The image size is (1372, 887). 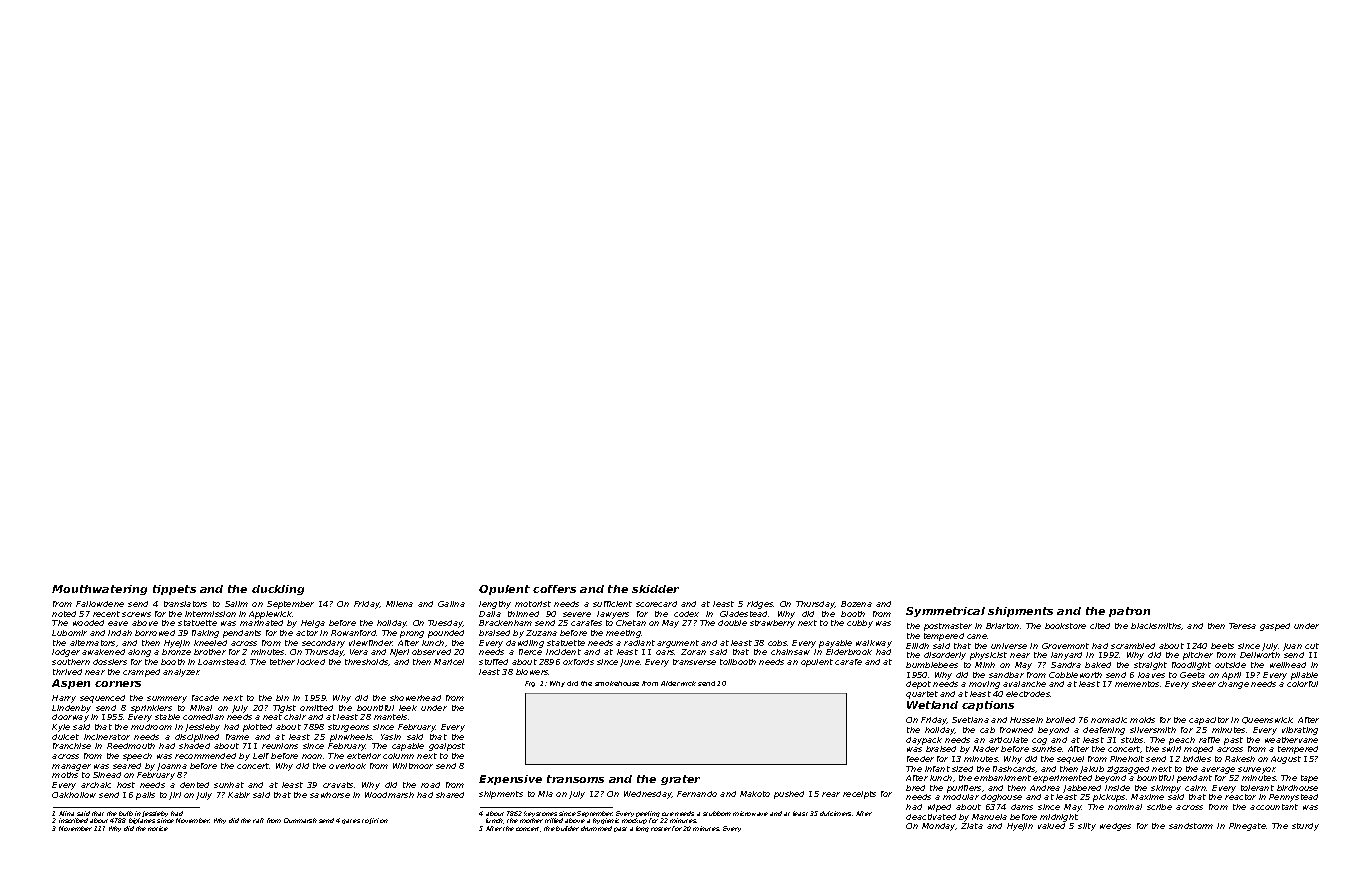 I want to click on Svetlana, so click(x=970, y=720).
